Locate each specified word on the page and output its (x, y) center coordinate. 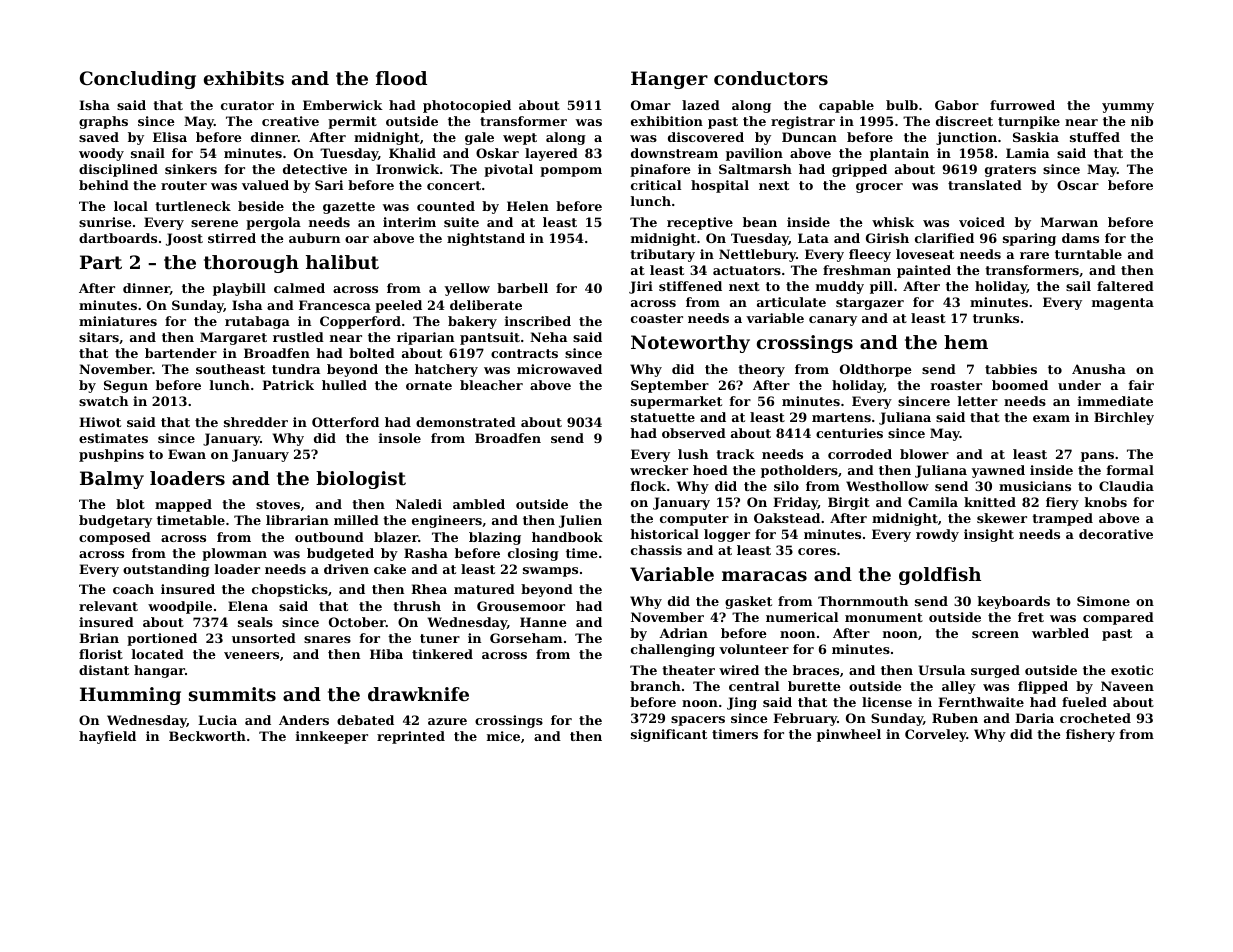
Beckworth (207, 736)
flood (401, 78)
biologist (361, 480)
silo (786, 486)
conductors (771, 78)
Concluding (138, 80)
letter (978, 401)
